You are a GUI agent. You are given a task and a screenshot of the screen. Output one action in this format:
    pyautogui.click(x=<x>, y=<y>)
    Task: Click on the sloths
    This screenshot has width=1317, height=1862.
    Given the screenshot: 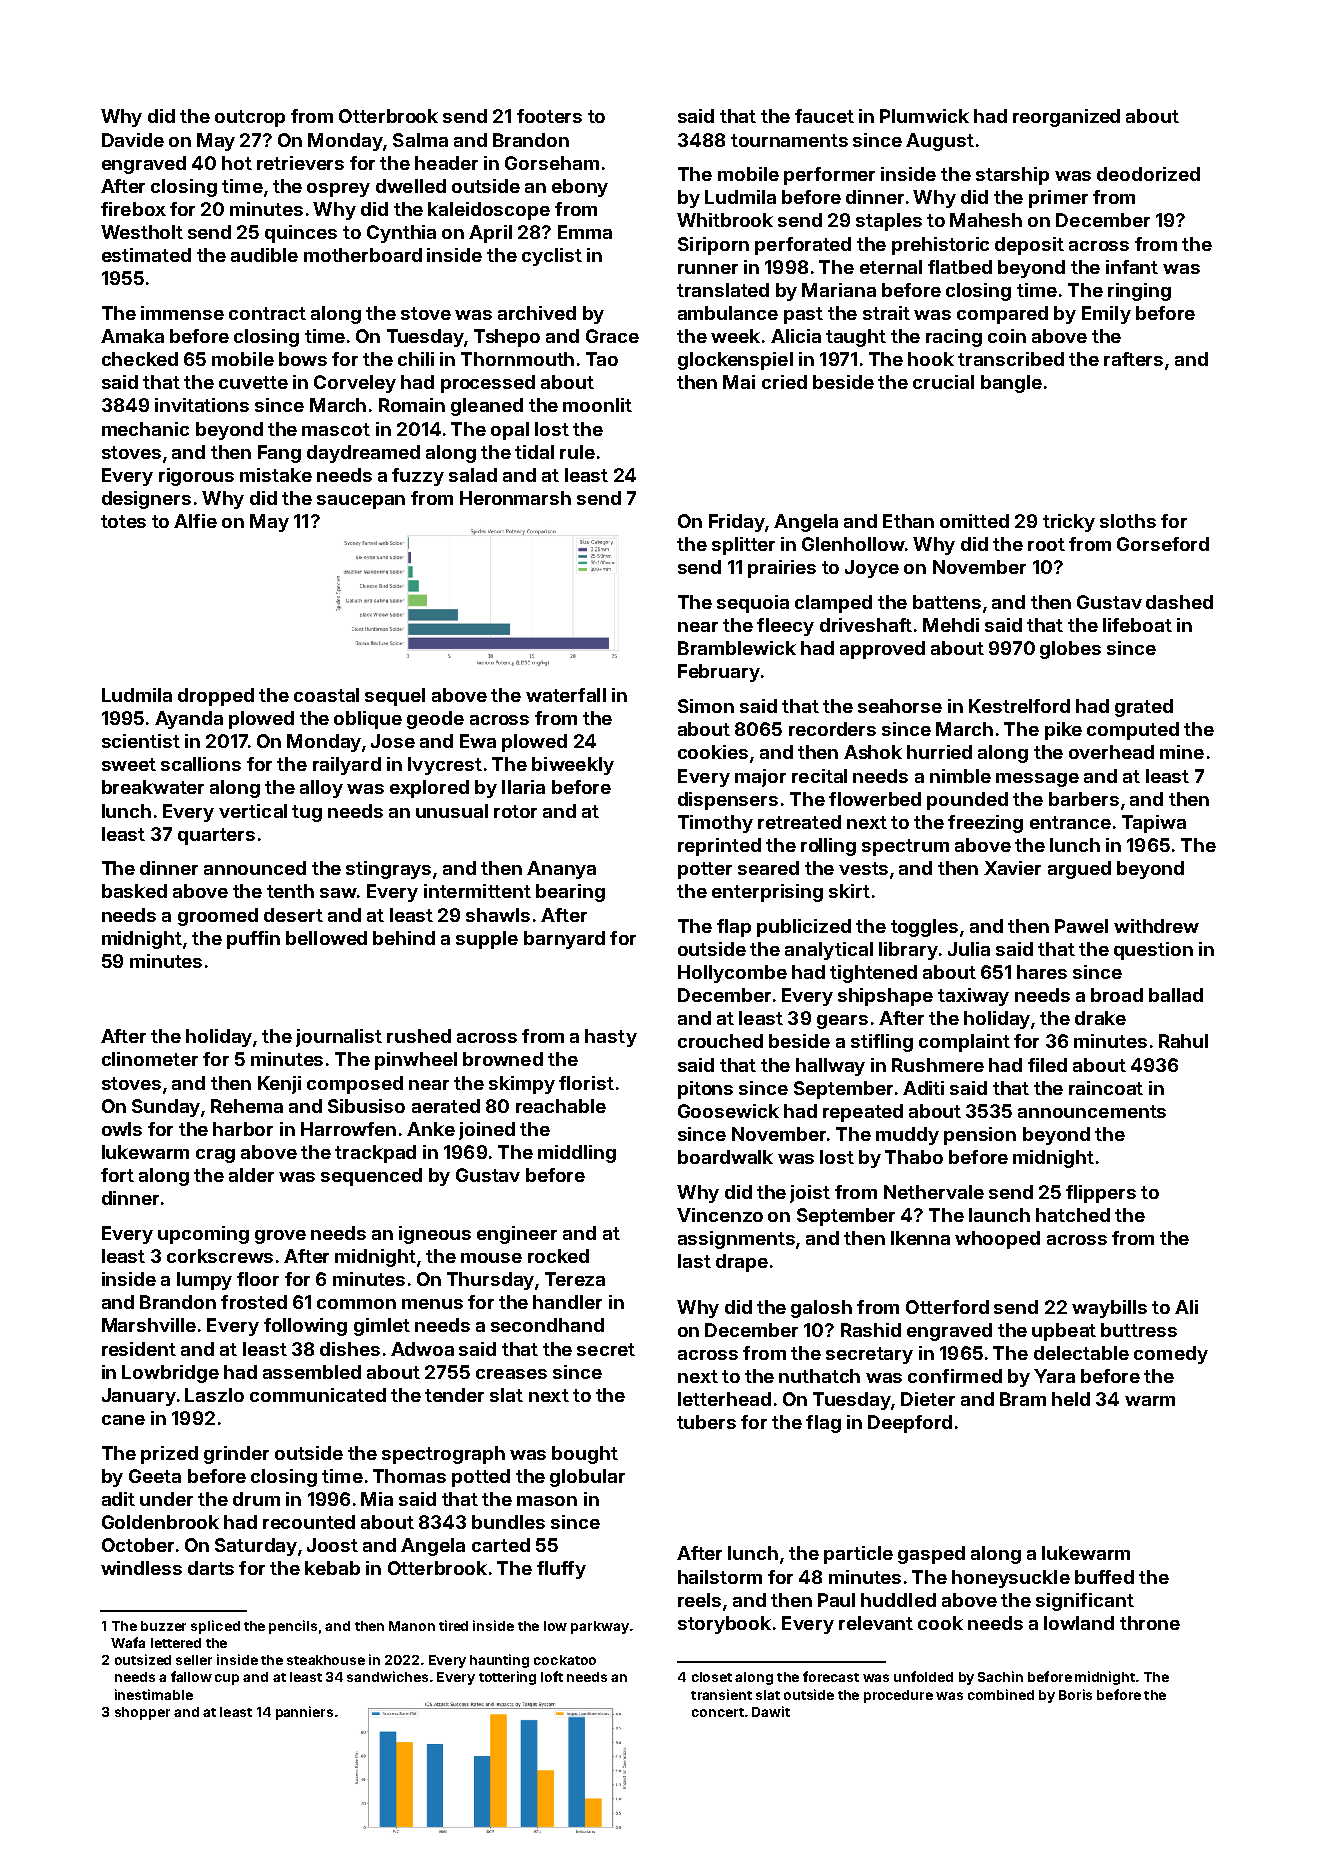 What is the action you would take?
    pyautogui.click(x=1128, y=521)
